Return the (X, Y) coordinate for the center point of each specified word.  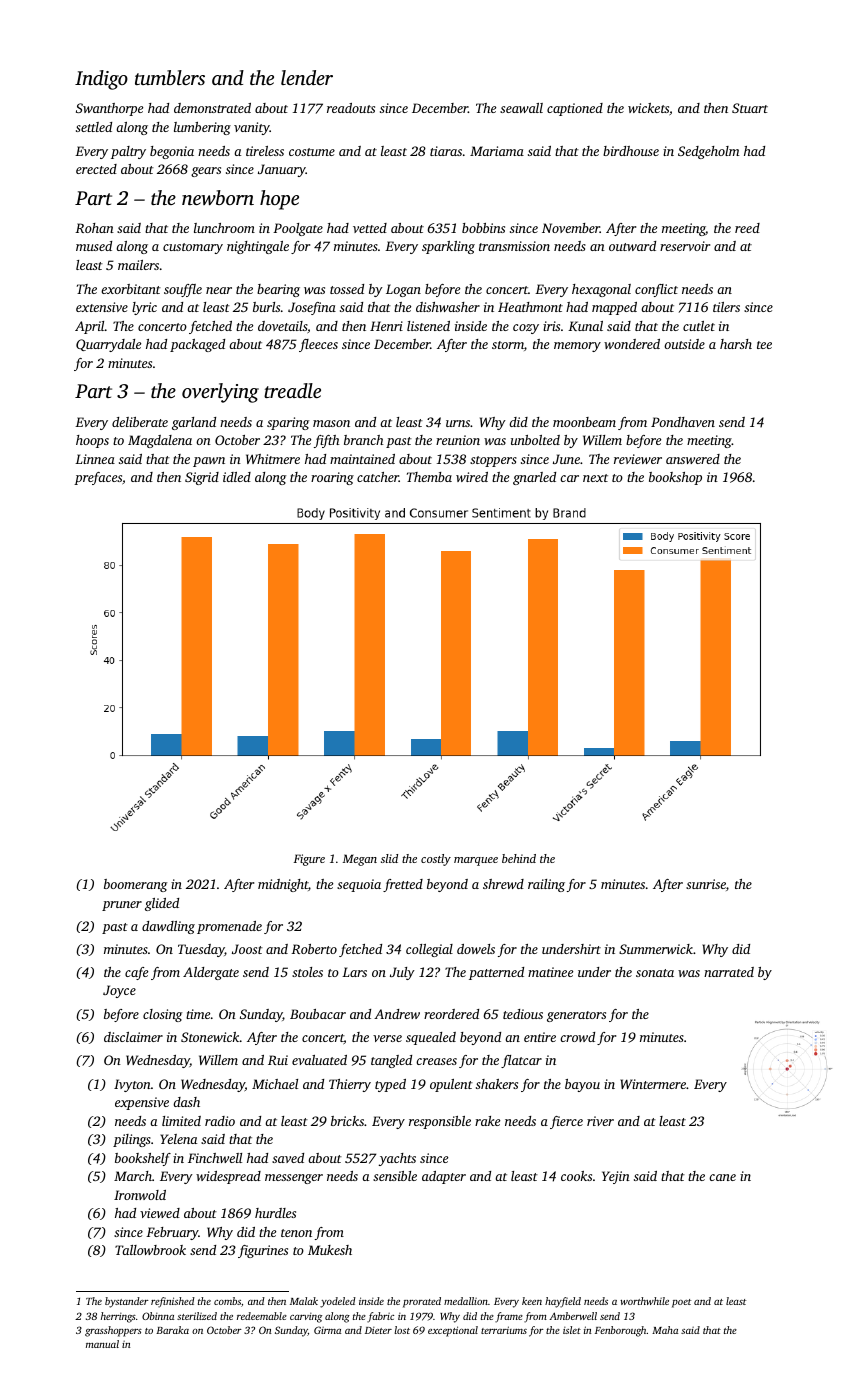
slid (389, 858)
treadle (292, 390)
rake (487, 1121)
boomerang (135, 885)
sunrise (706, 884)
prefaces (98, 478)
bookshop (675, 478)
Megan (360, 860)
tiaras (446, 151)
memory (577, 347)
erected (96, 169)
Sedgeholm (708, 152)
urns (458, 423)
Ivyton (132, 1085)
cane (722, 1177)
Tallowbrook (150, 1250)
